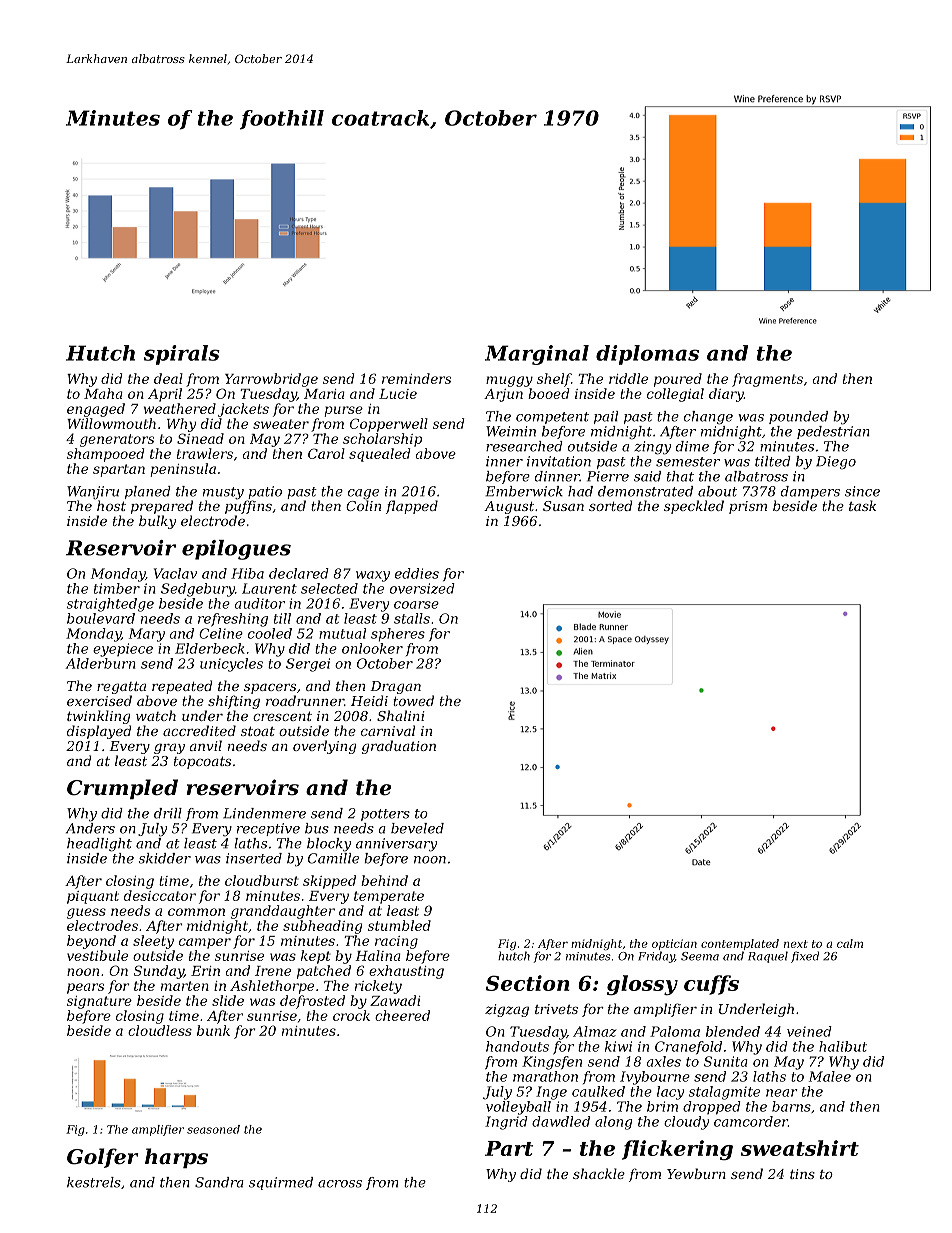 The image size is (952, 1233). Describe the element at coordinates (102, 1158) in the page. I see `Golfer` at that location.
